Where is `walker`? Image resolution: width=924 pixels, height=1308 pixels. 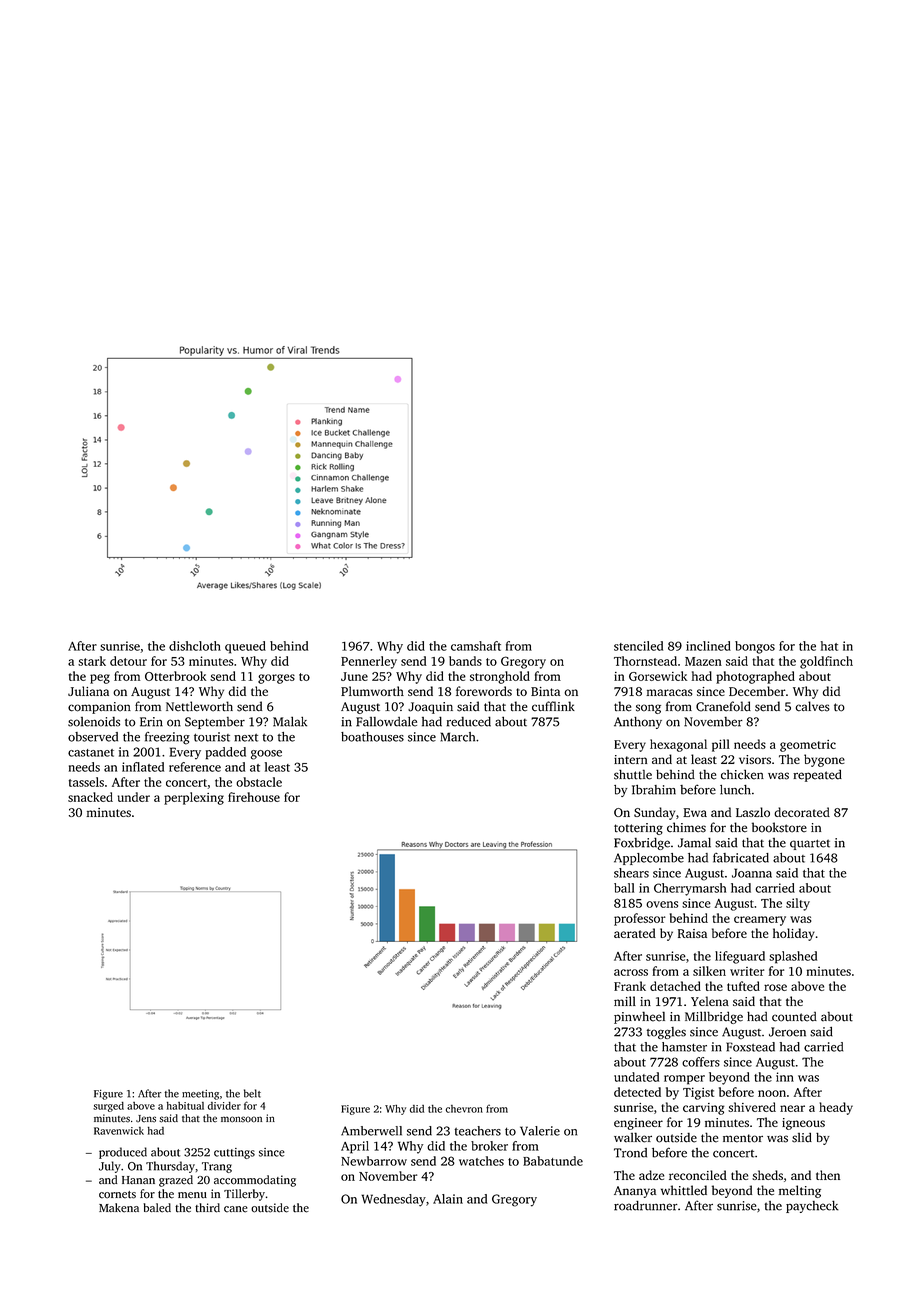 walker is located at coordinates (633, 1137).
